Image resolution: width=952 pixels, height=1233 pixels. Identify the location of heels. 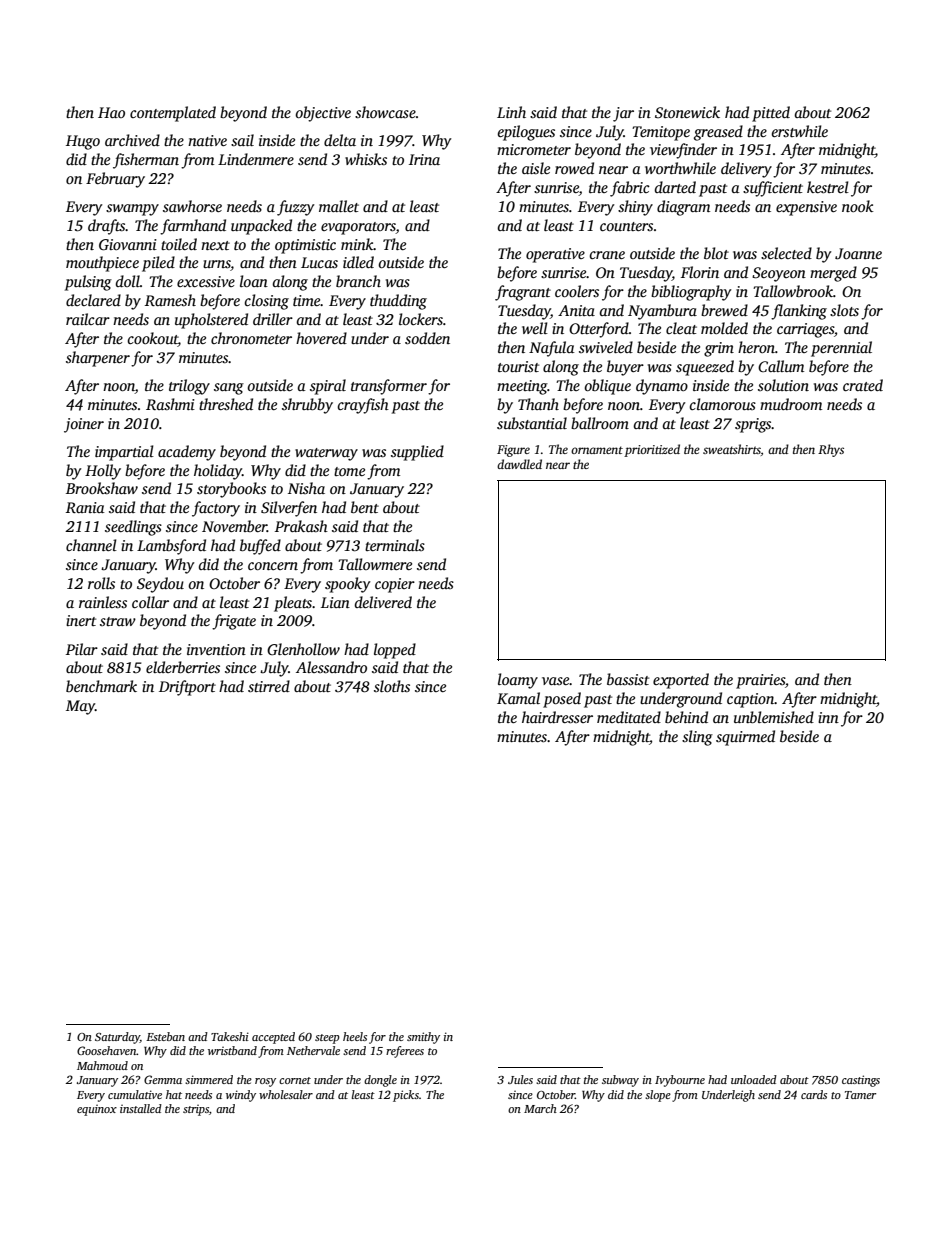
(355, 1036).
